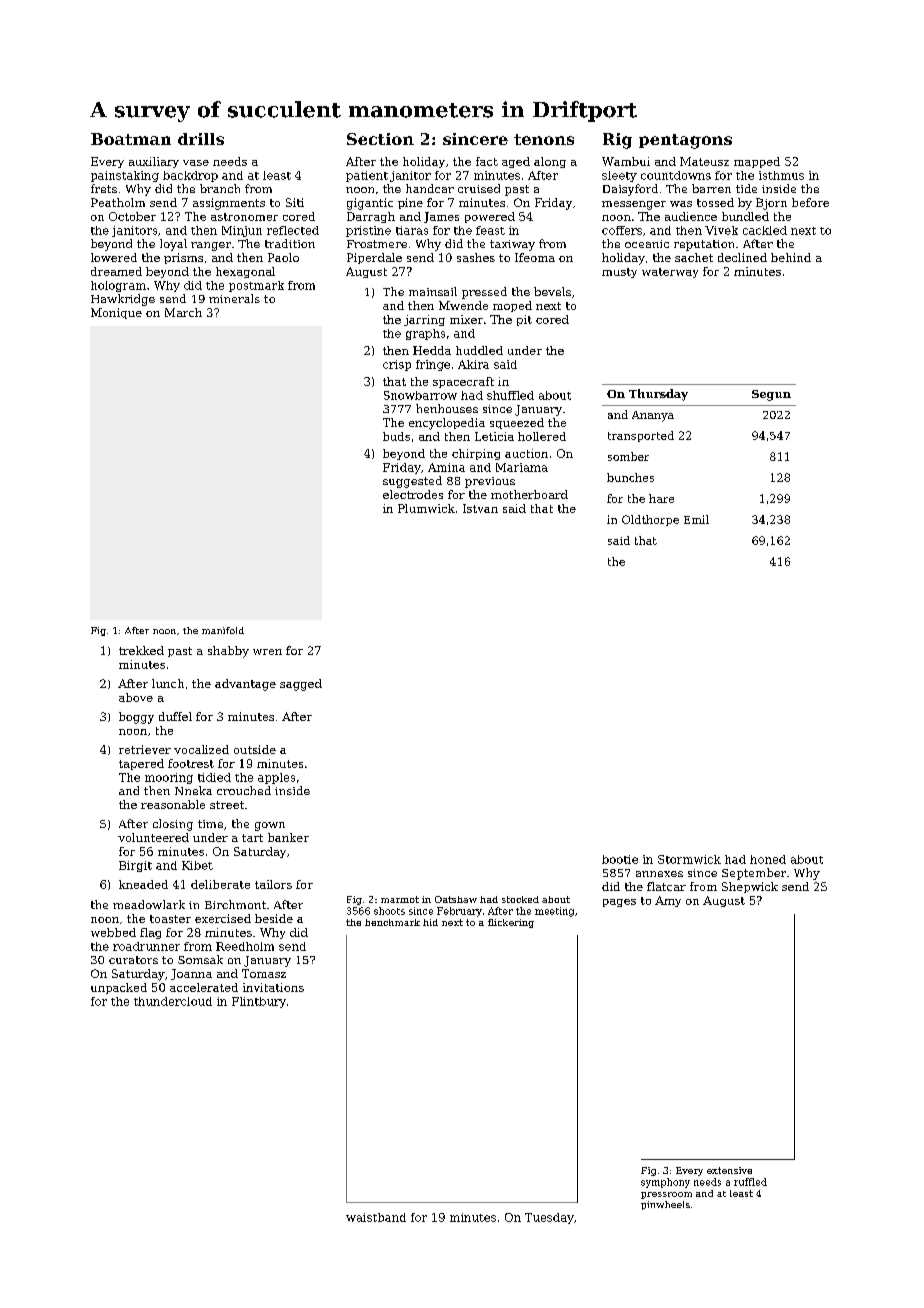 The width and height of the screenshot is (924, 1308). What do you see at coordinates (665, 1205) in the screenshot?
I see `pinwheels` at bounding box center [665, 1205].
